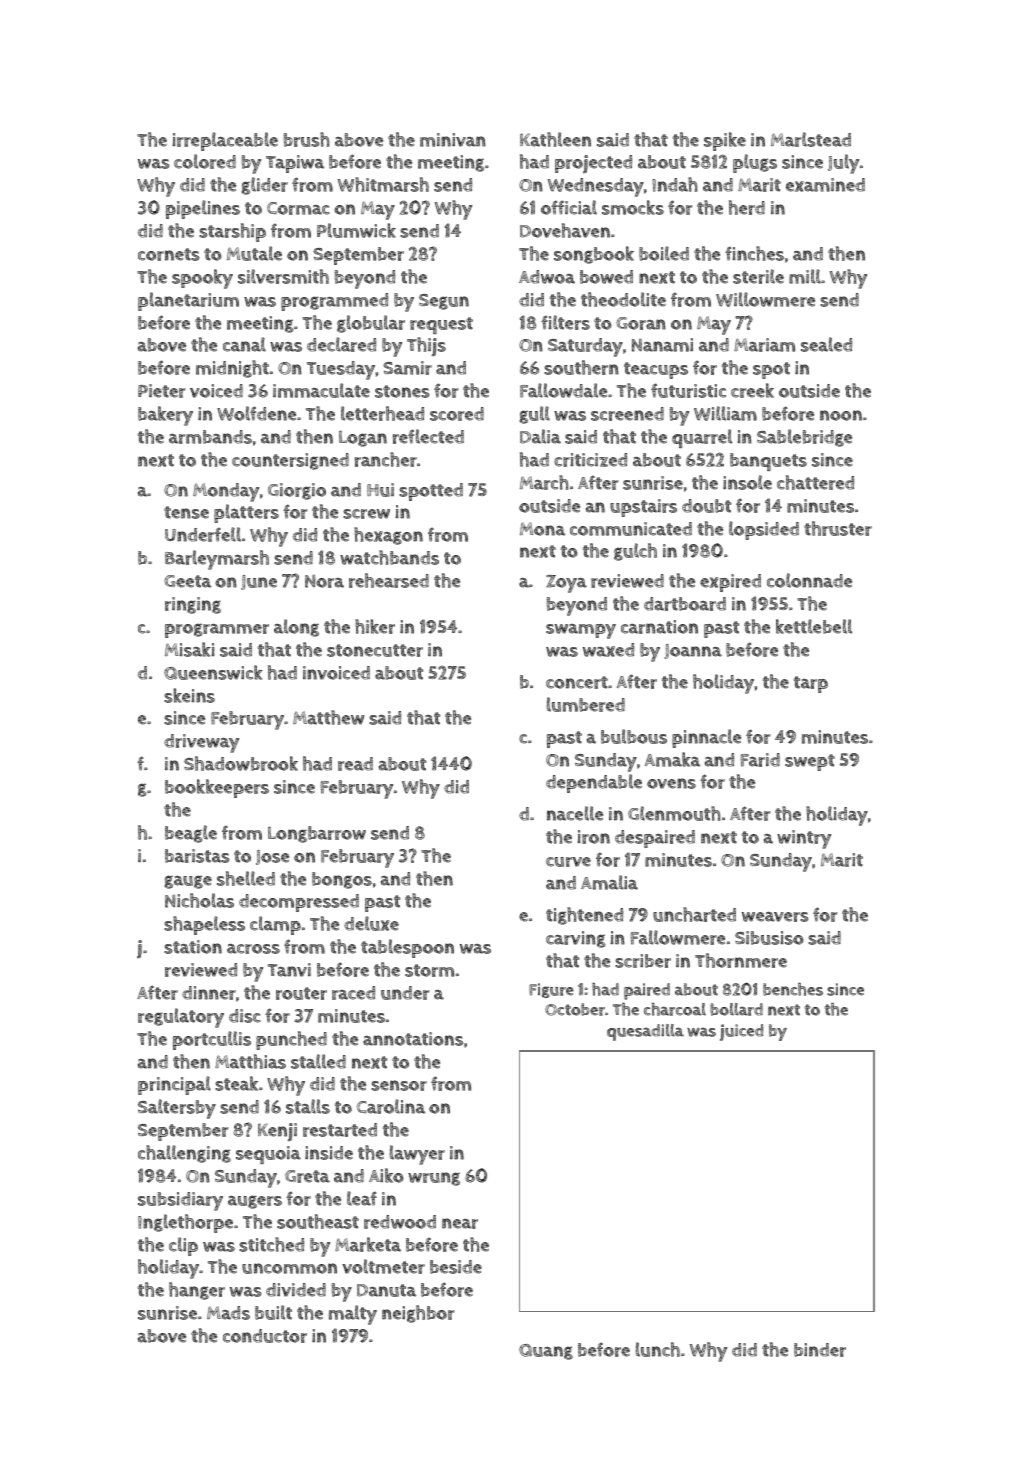 This document has height=1466, width=1012. Describe the element at coordinates (534, 415) in the document. I see `gull` at that location.
